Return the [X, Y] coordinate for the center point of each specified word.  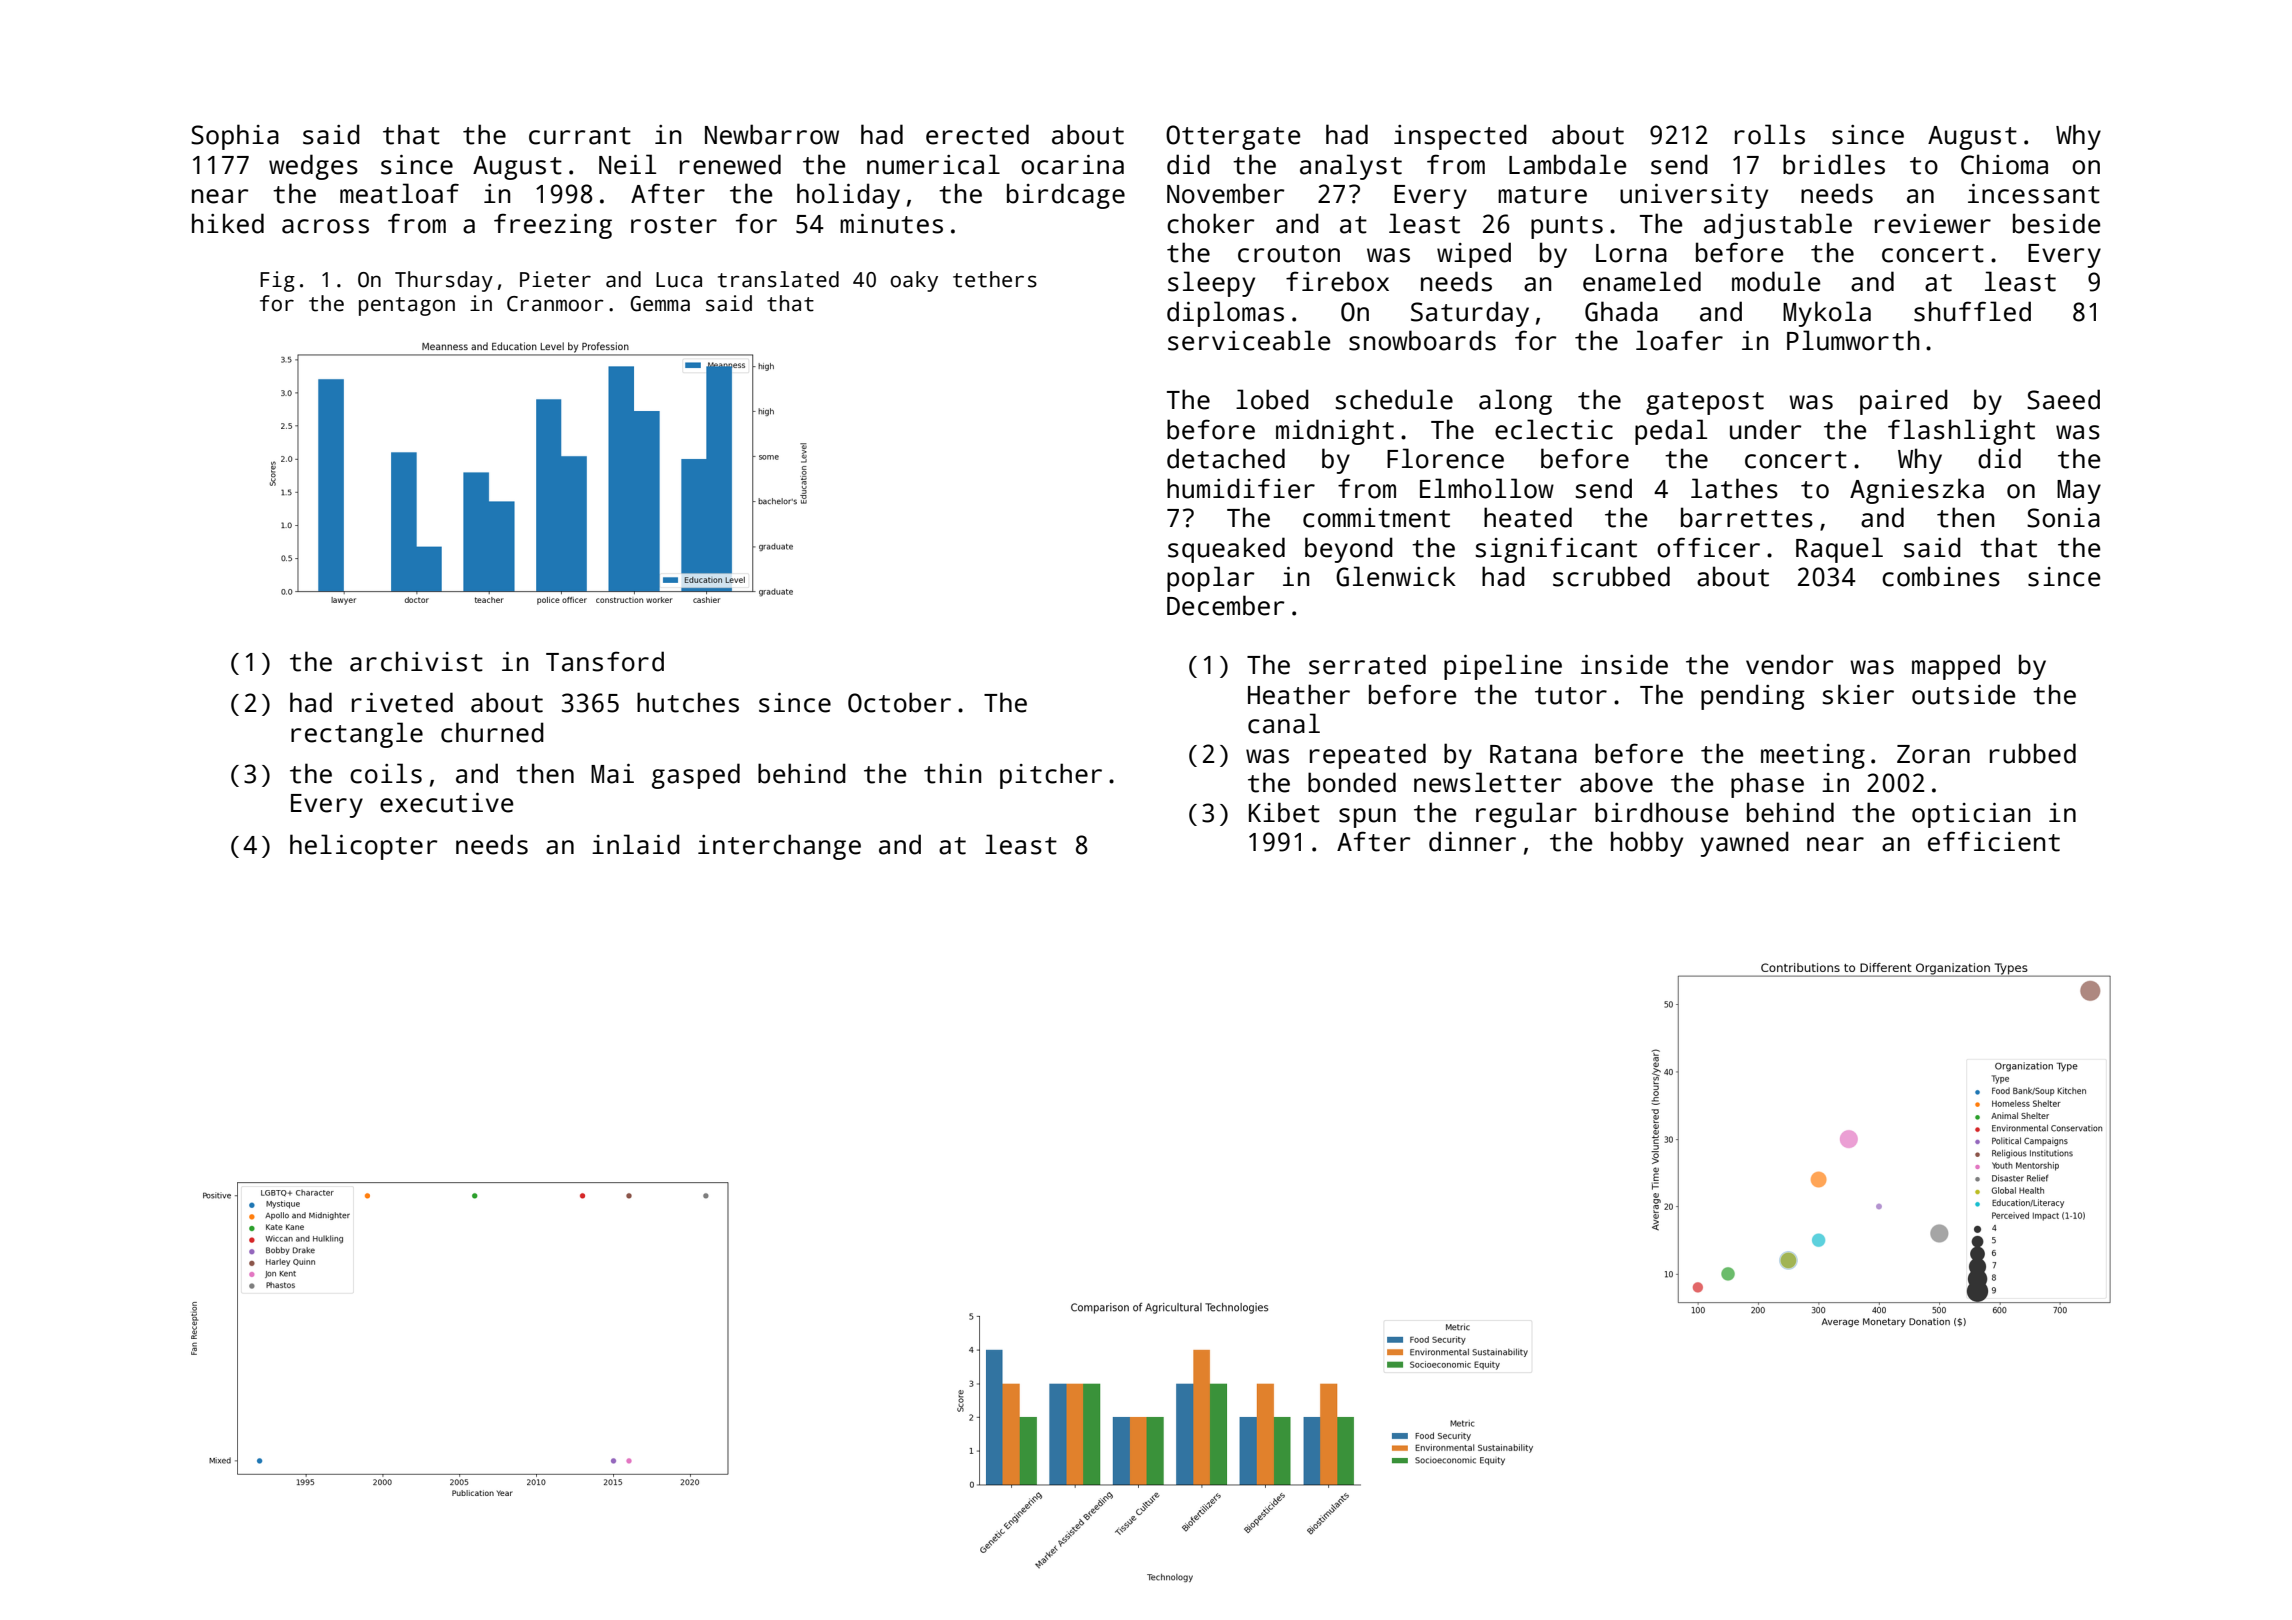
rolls [1770, 134]
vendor [1789, 664]
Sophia [235, 137]
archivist [416, 661]
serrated [1367, 664]
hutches [688, 702]
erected [977, 134]
